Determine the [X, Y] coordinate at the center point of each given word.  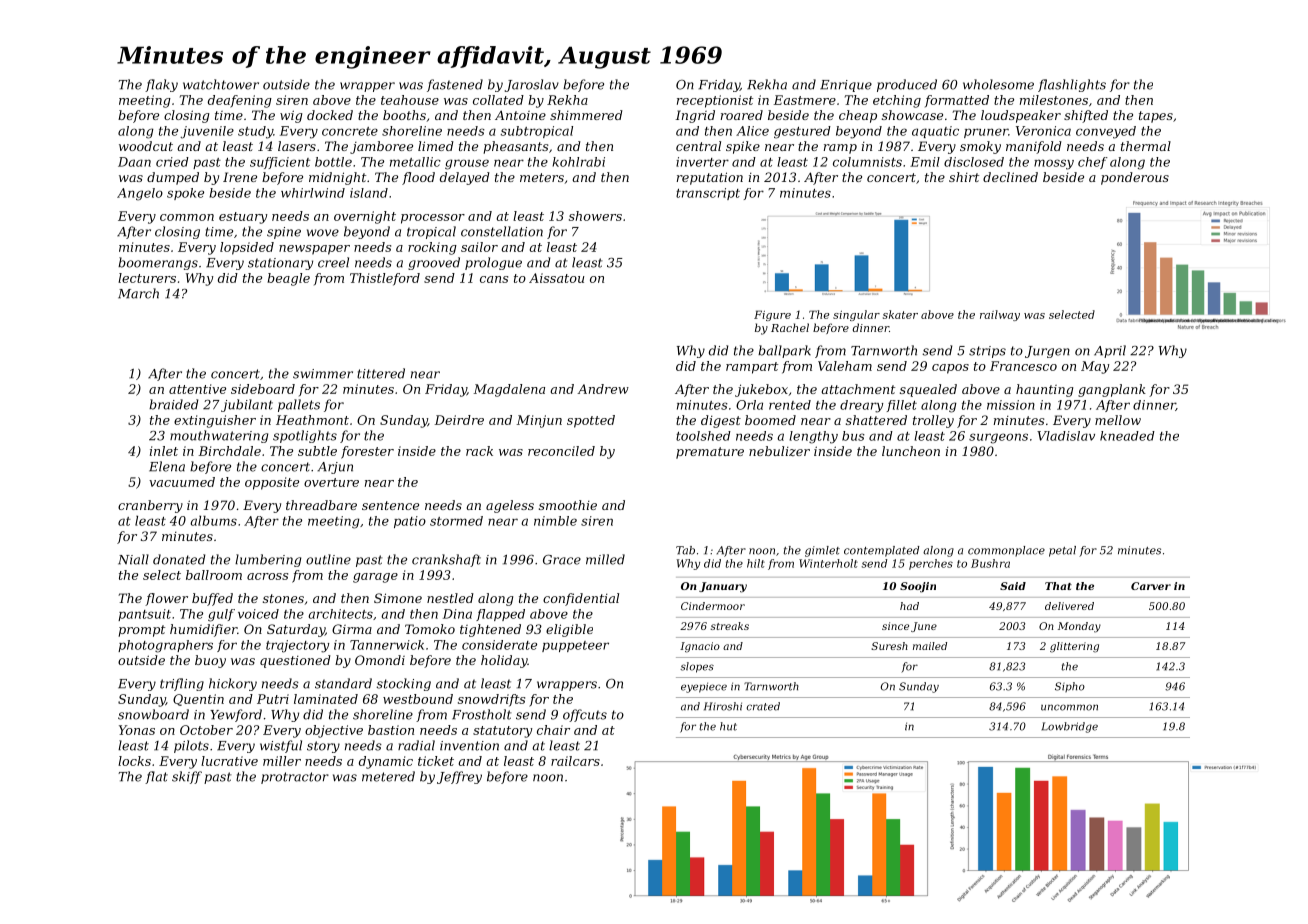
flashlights [1072, 85]
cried [172, 162]
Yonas [137, 730]
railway [1000, 315]
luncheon [911, 451]
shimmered [586, 115]
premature [710, 453]
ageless [510, 506]
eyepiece [704, 687]
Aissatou [556, 278]
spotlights [305, 436]
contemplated [881, 551]
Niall [133, 559]
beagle [288, 279]
